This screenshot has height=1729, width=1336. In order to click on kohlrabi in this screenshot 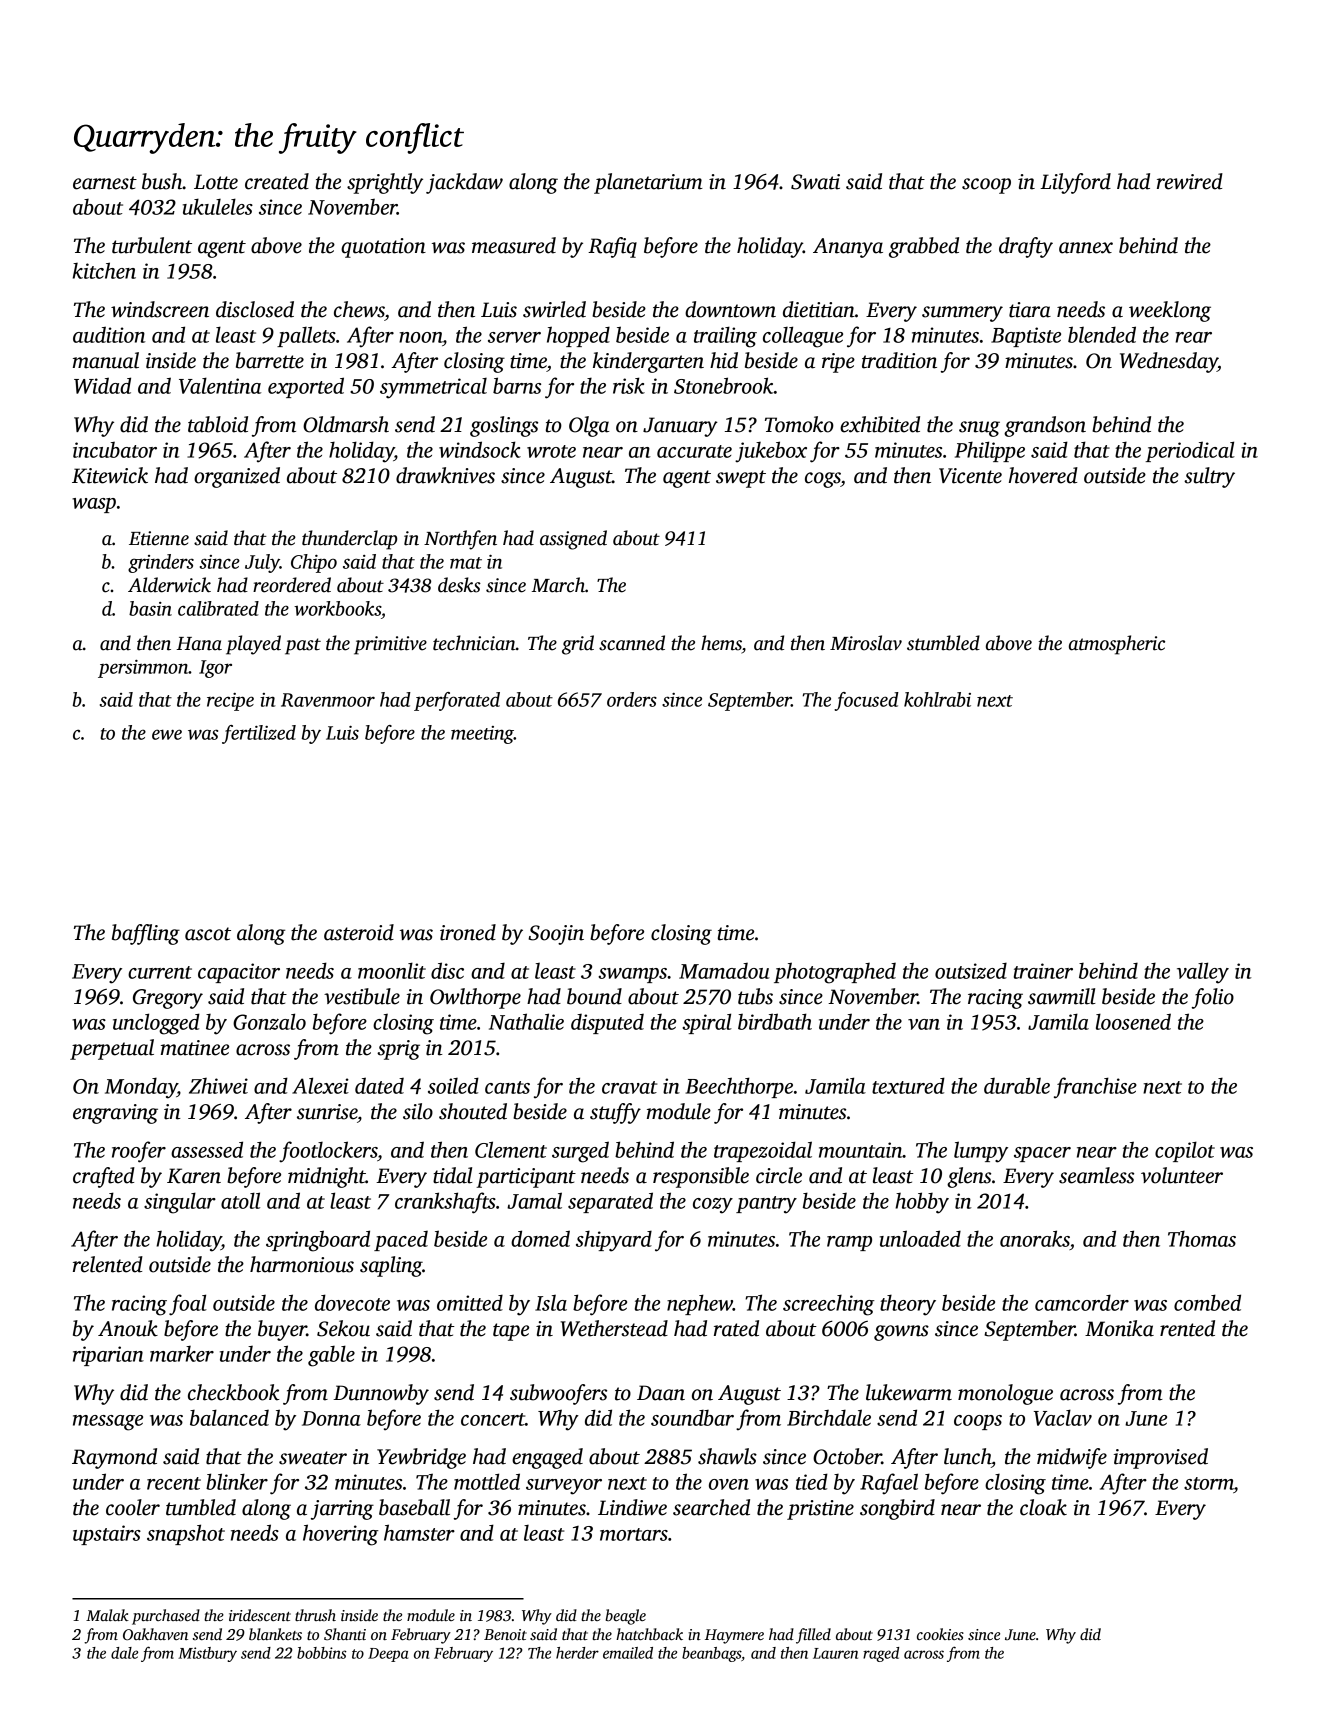, I will do `click(937, 699)`.
